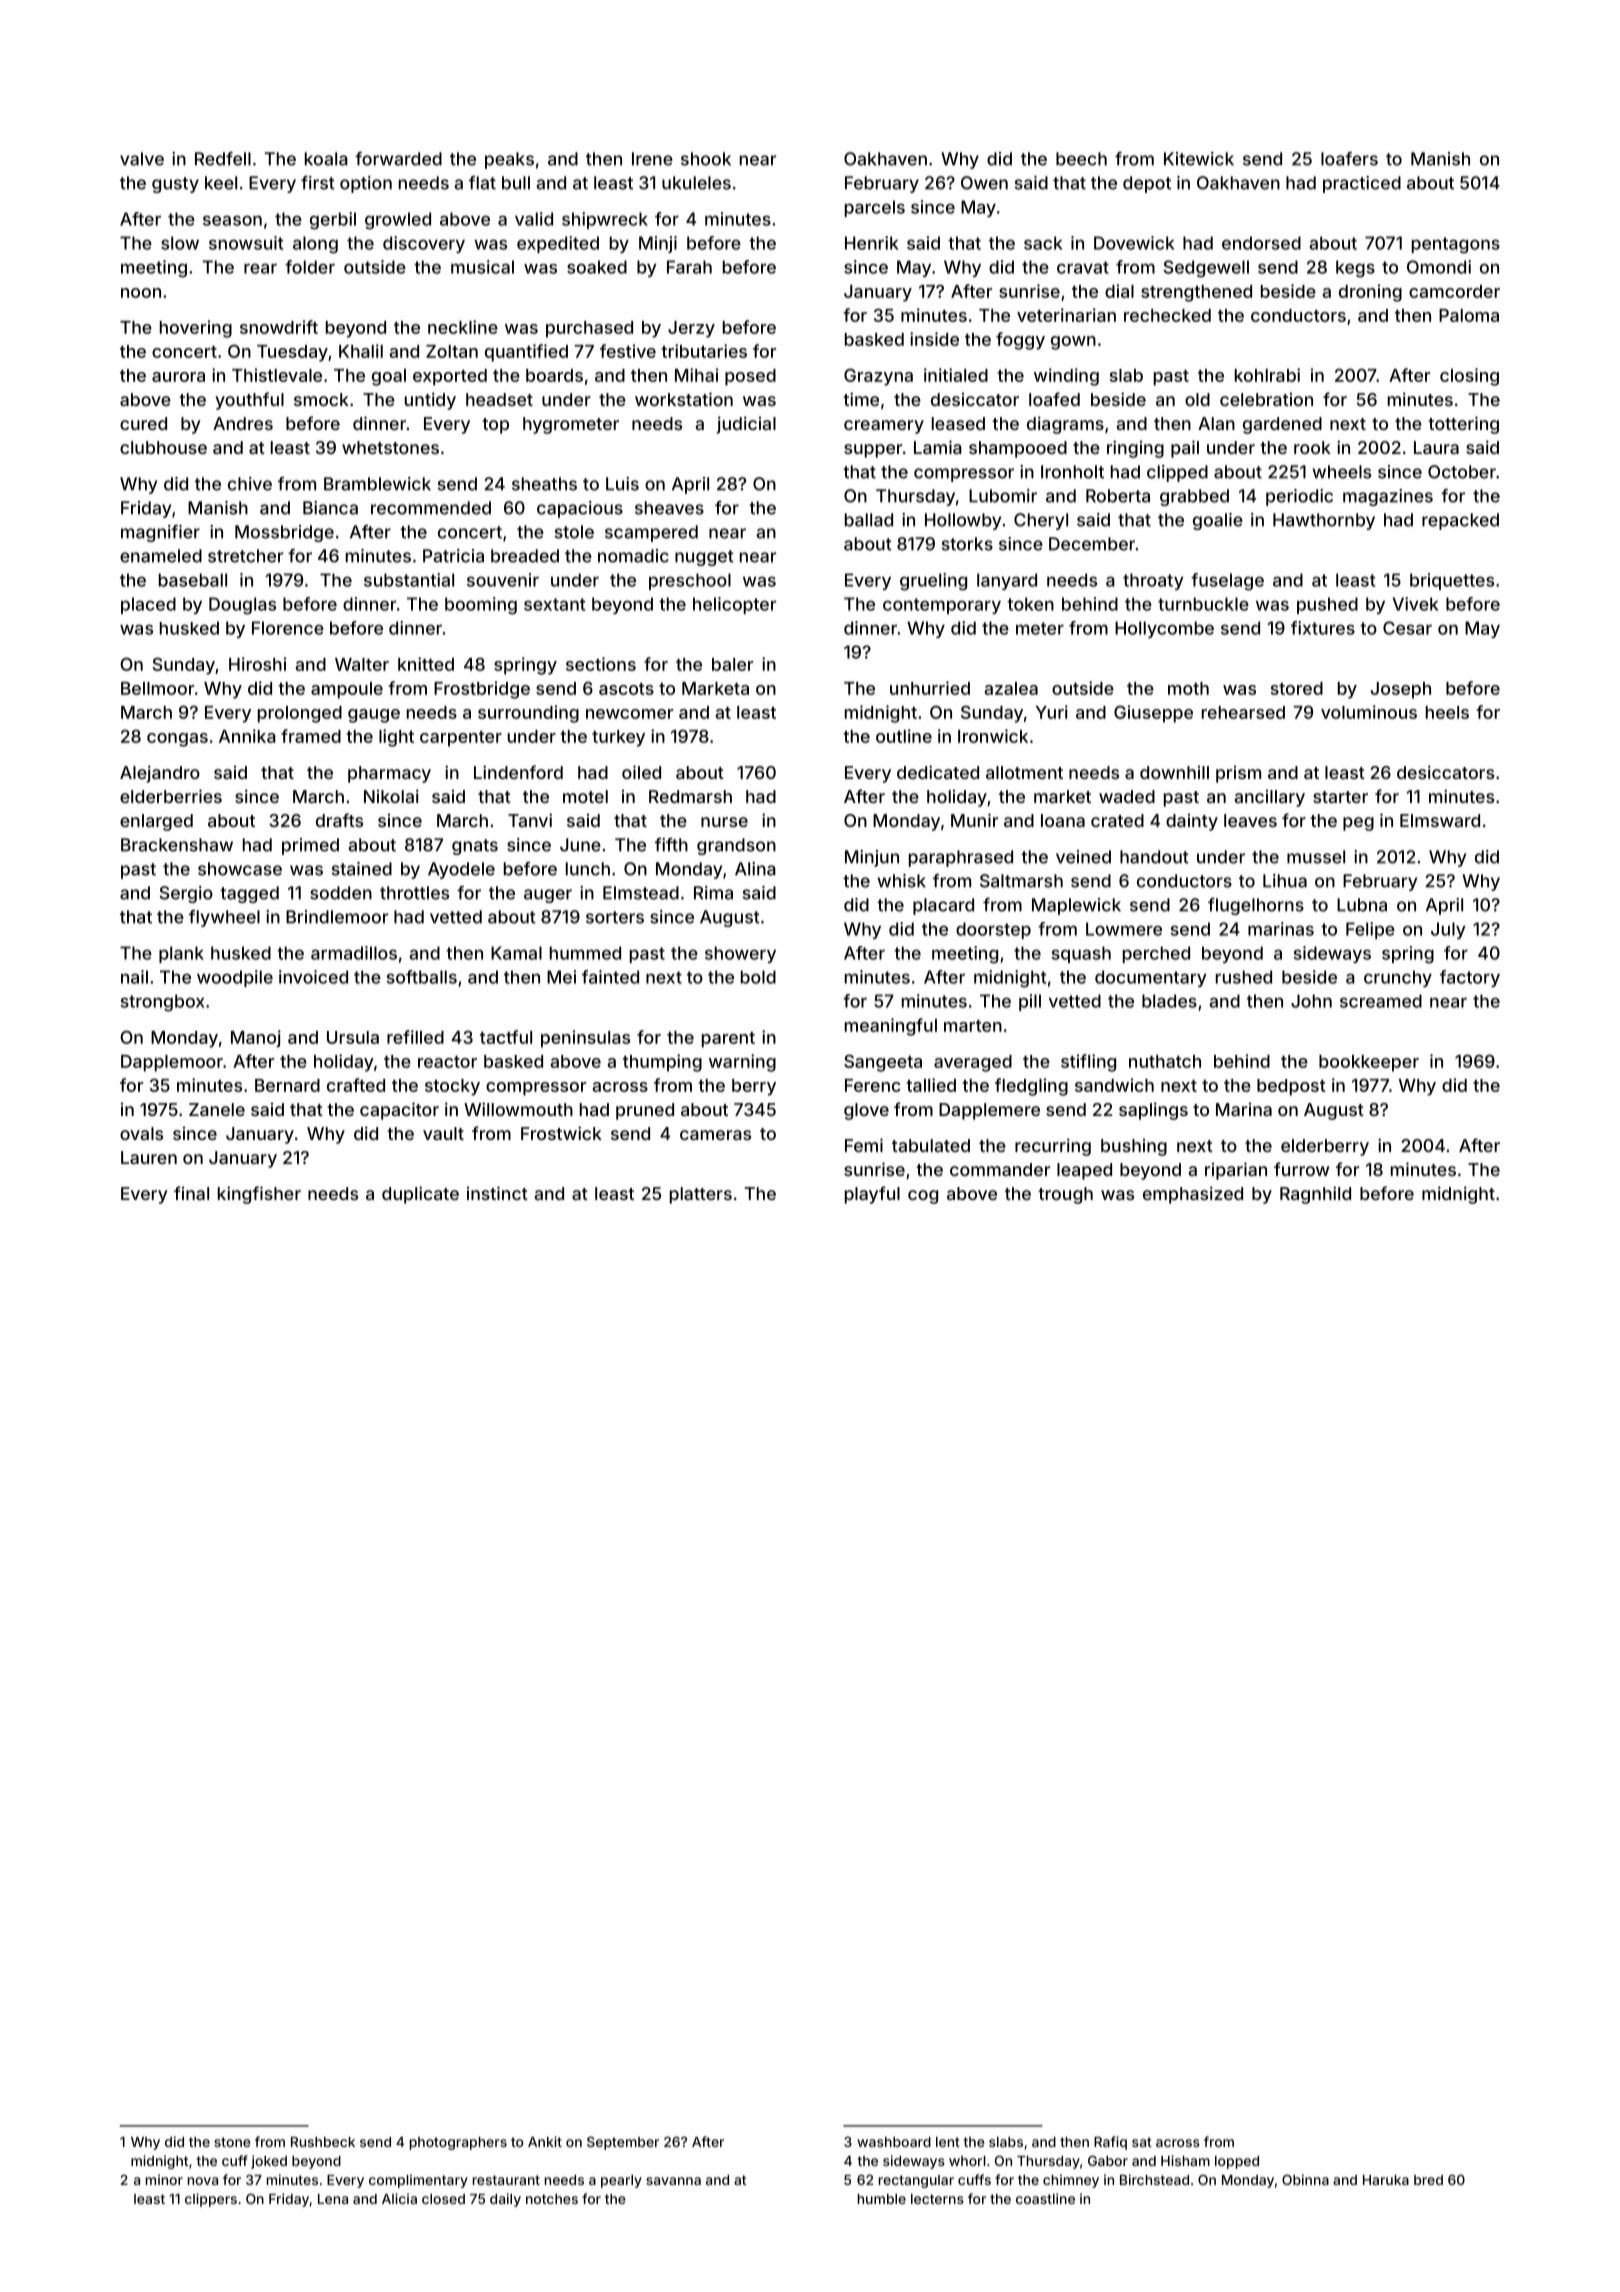  I want to click on Lihua, so click(1285, 881).
